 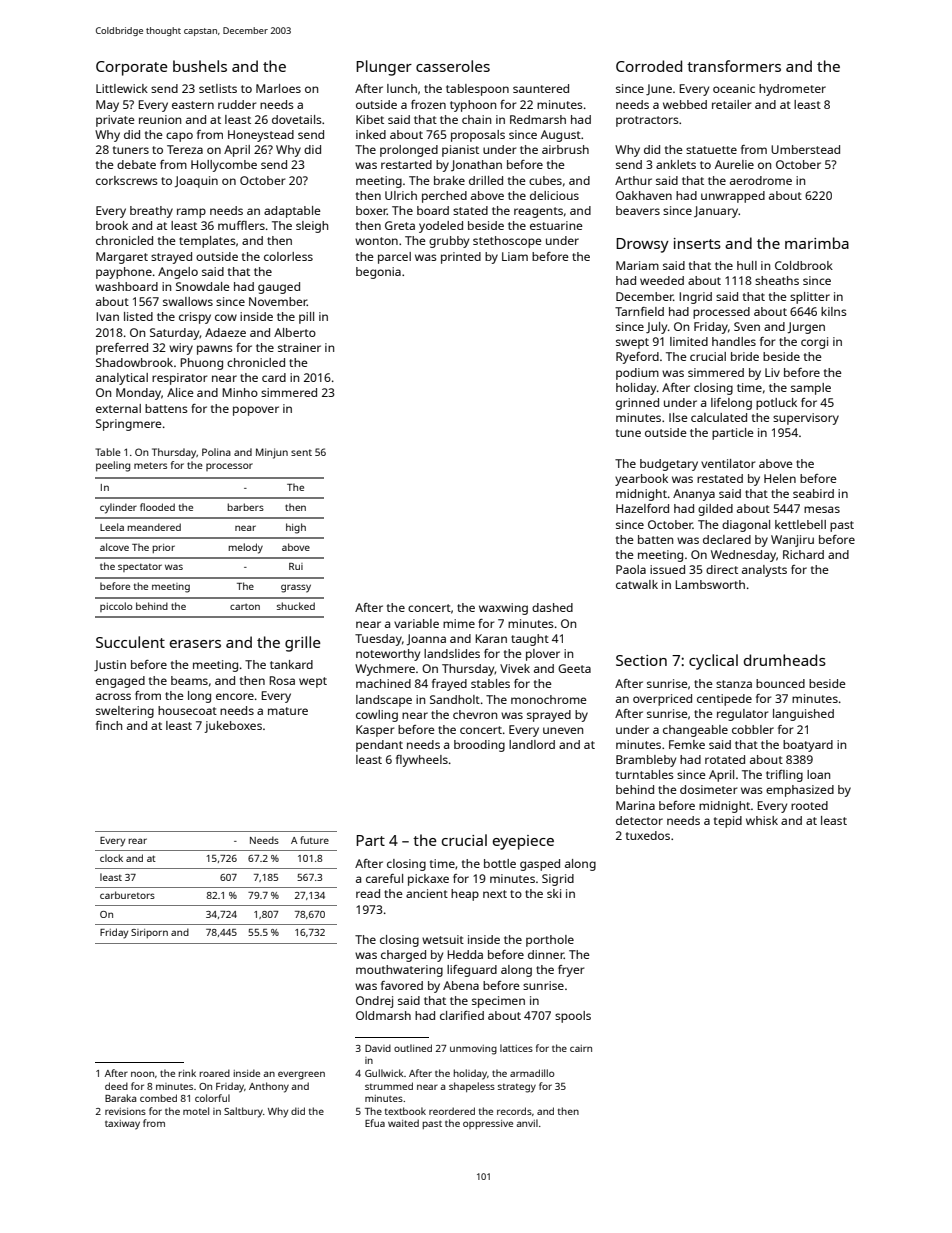 I want to click on Corroded, so click(x=649, y=66).
